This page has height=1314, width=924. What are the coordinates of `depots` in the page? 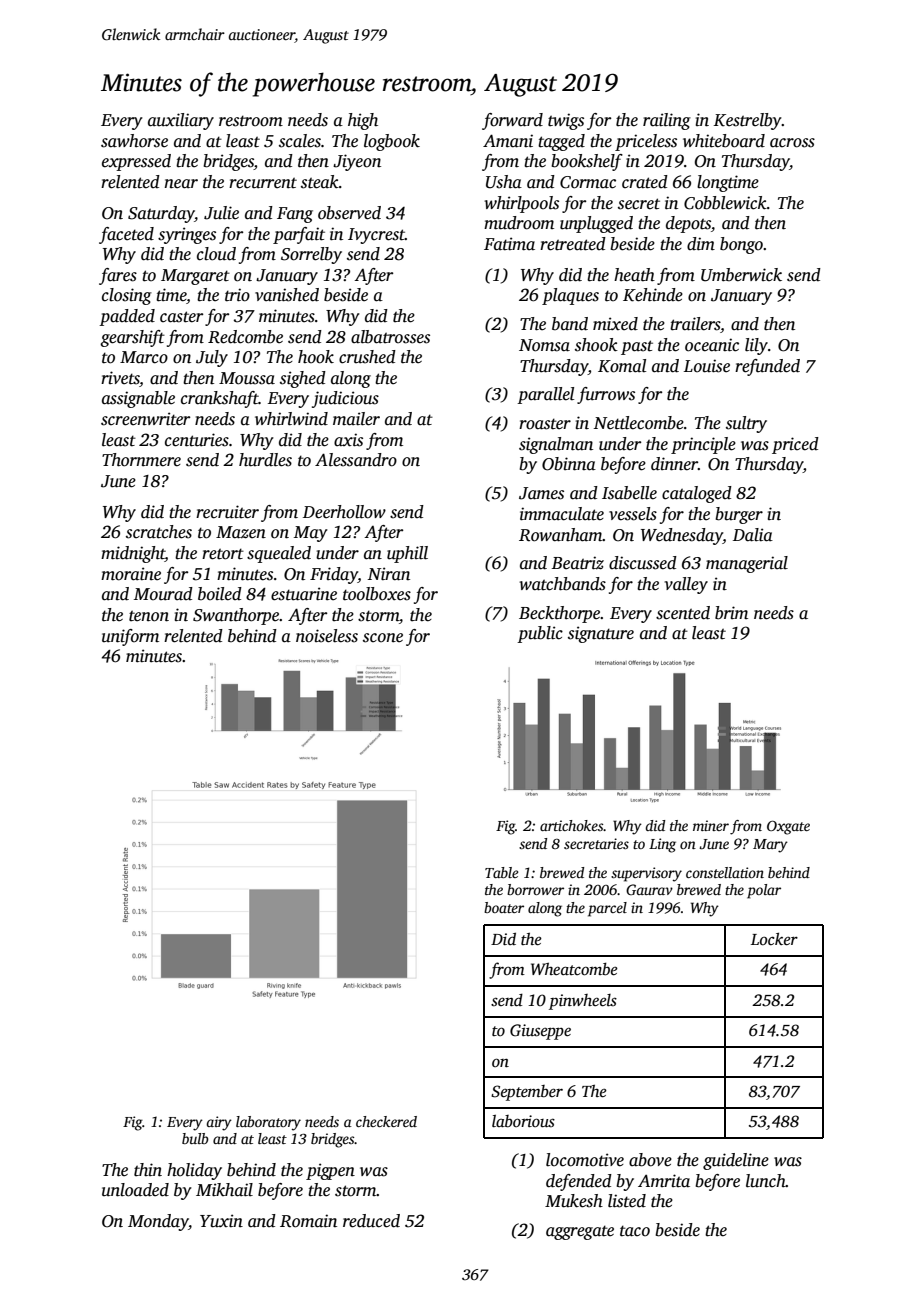 It's located at (688, 224).
